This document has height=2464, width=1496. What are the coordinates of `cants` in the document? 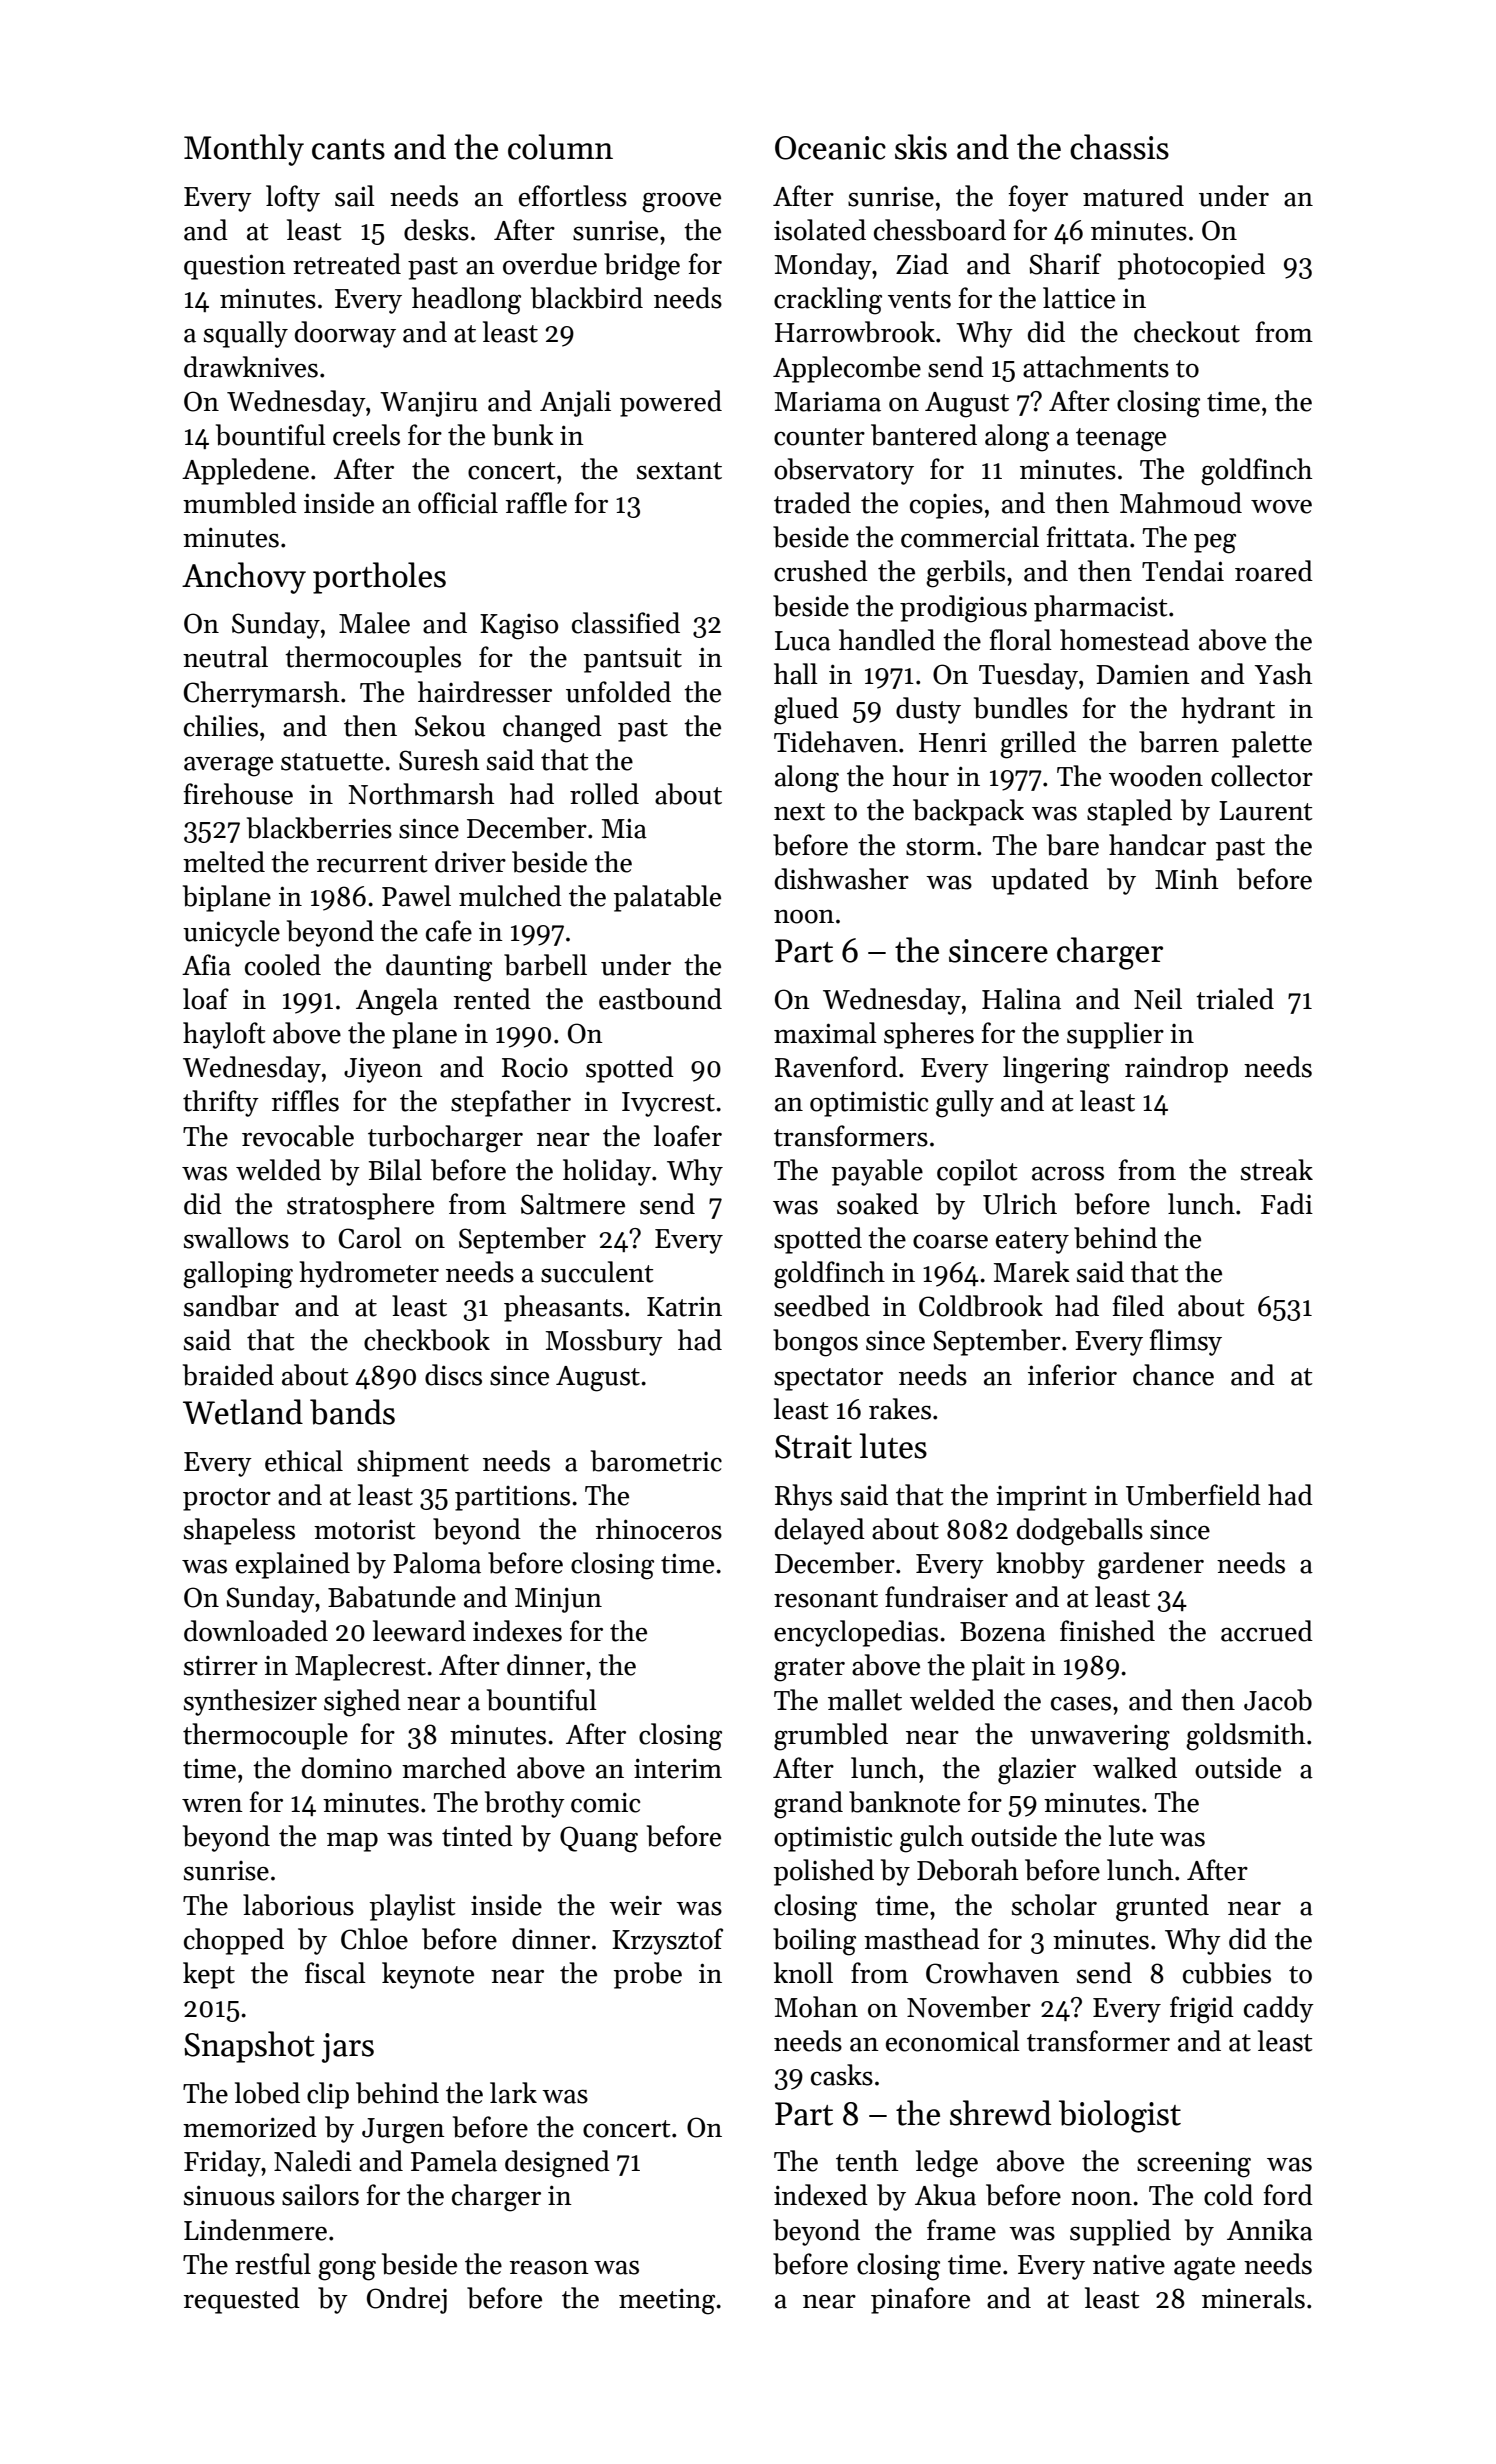 It's located at (348, 149).
